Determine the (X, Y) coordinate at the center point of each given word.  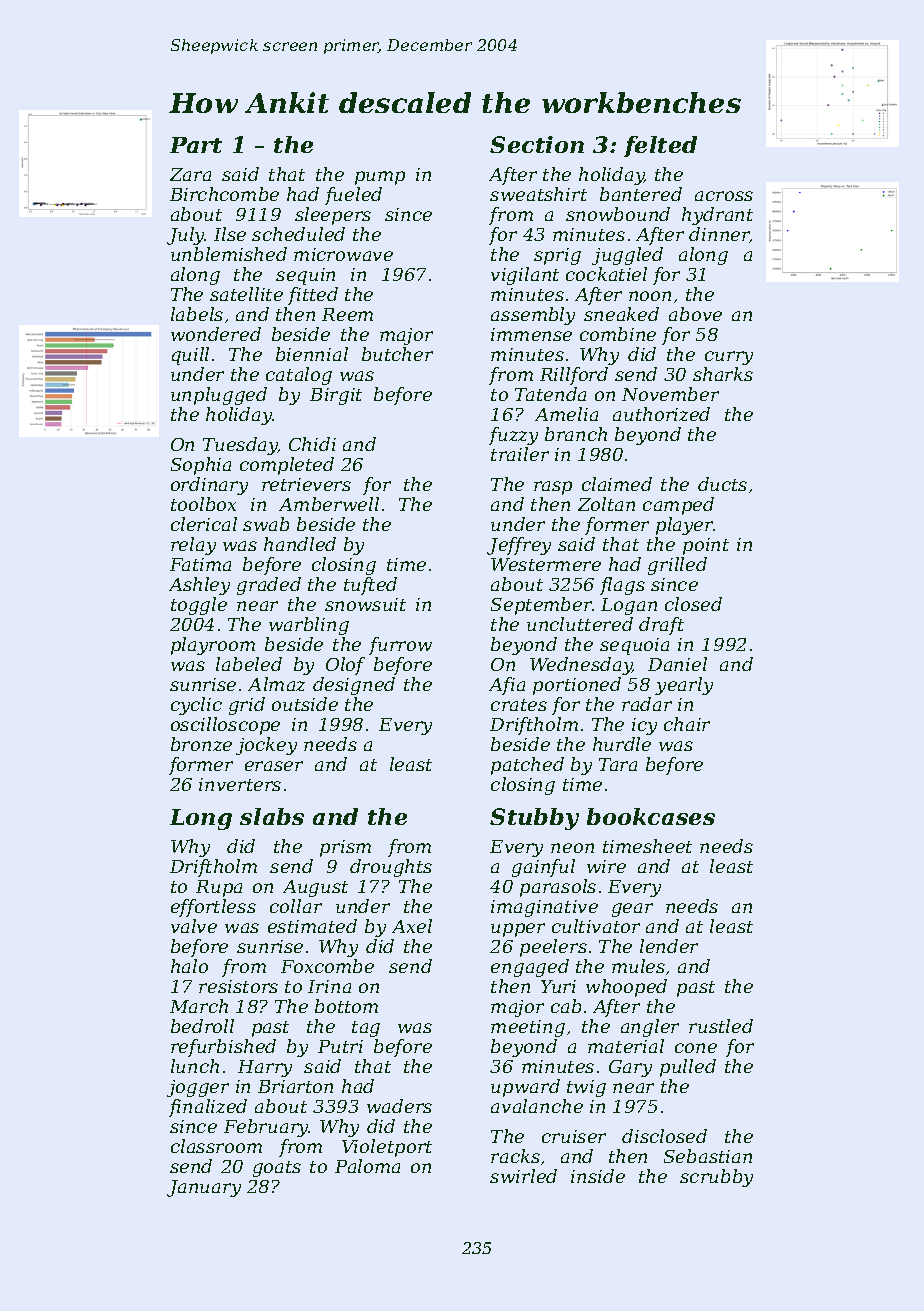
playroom (213, 646)
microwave (343, 254)
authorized (661, 414)
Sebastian (708, 1156)
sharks (723, 374)
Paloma (367, 1166)
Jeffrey (519, 546)
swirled (523, 1176)
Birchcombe (224, 194)
